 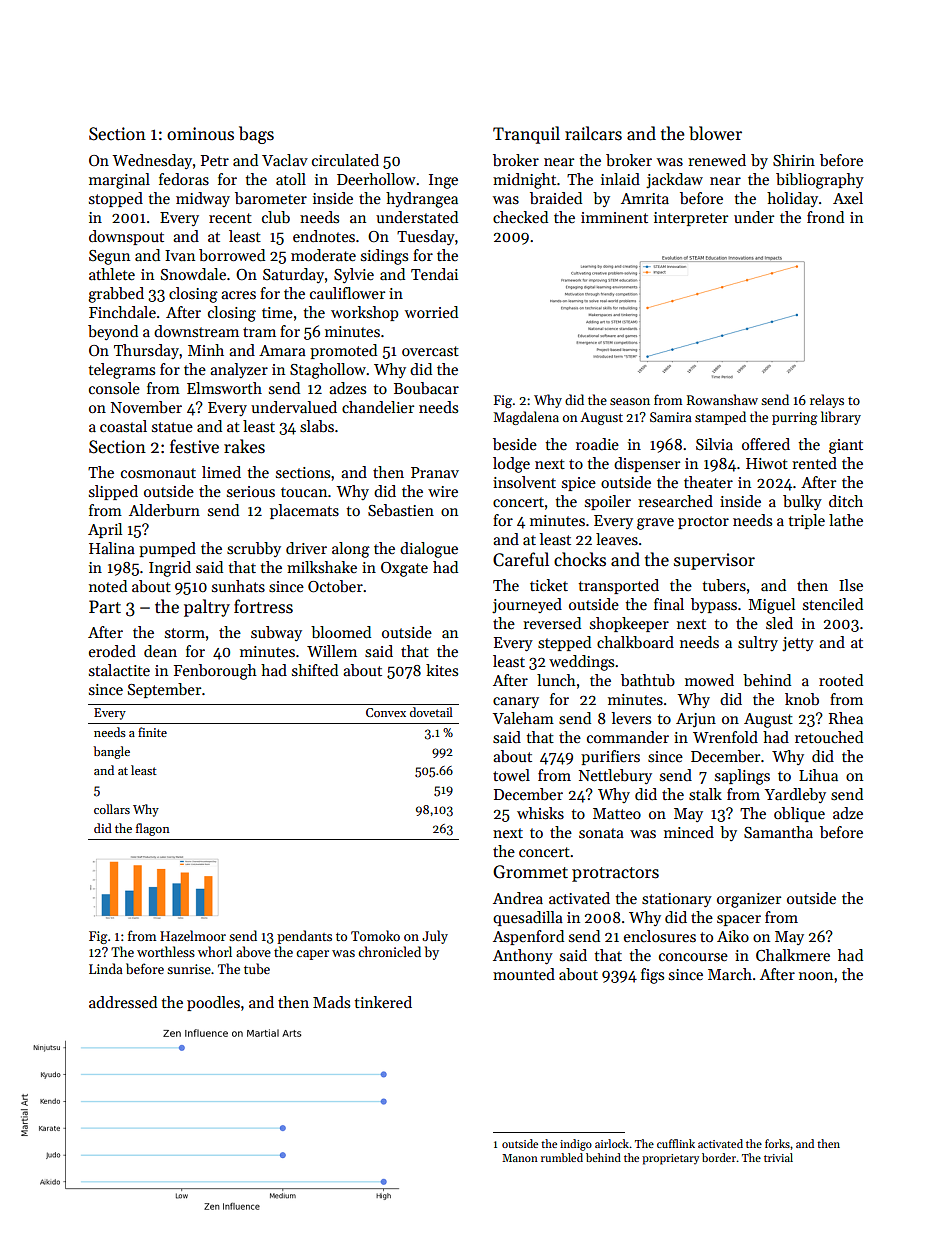 I want to click on retouched, so click(x=829, y=737).
